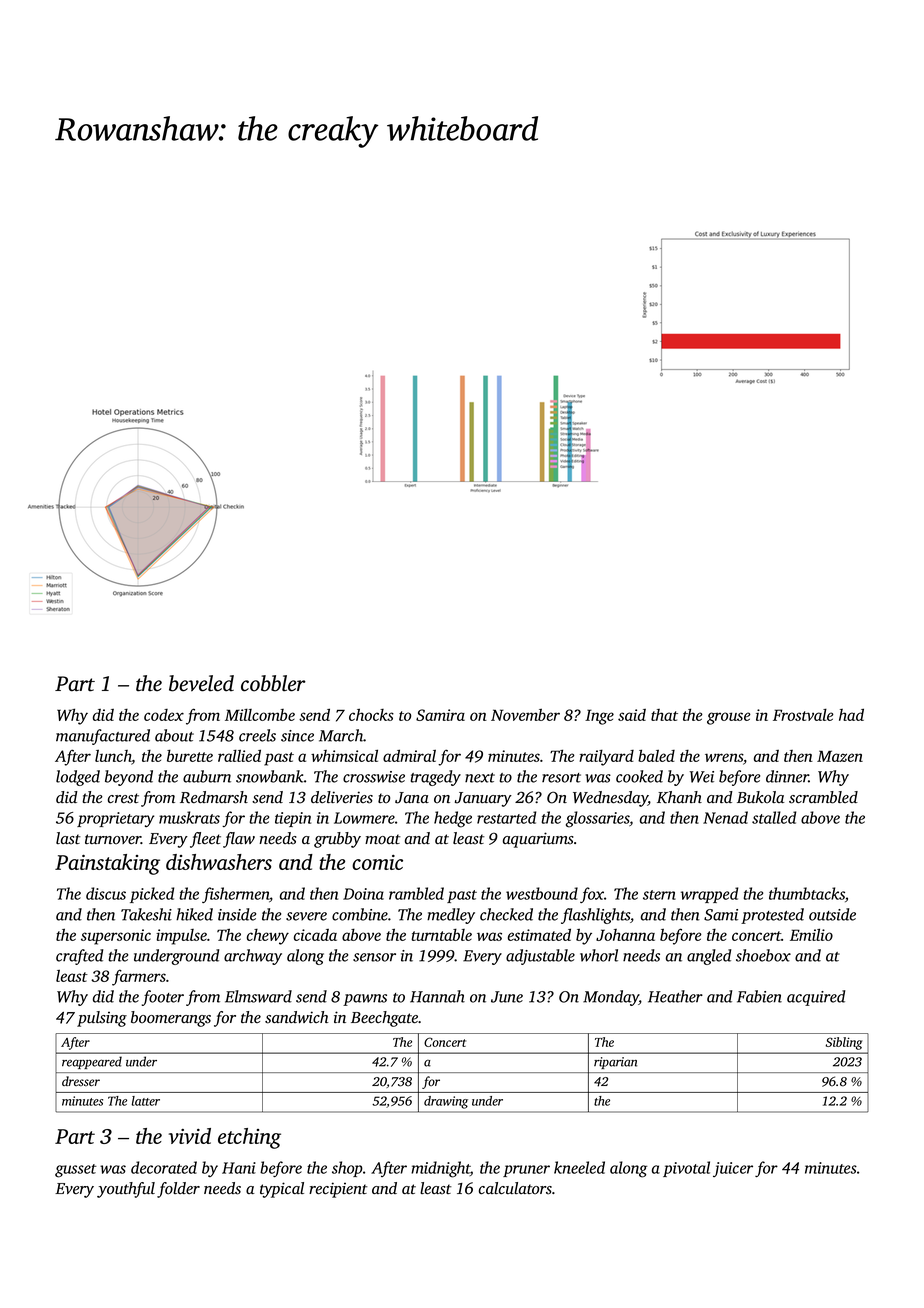 Image resolution: width=924 pixels, height=1308 pixels. Describe the element at coordinates (201, 683) in the document. I see `beveled` at that location.
